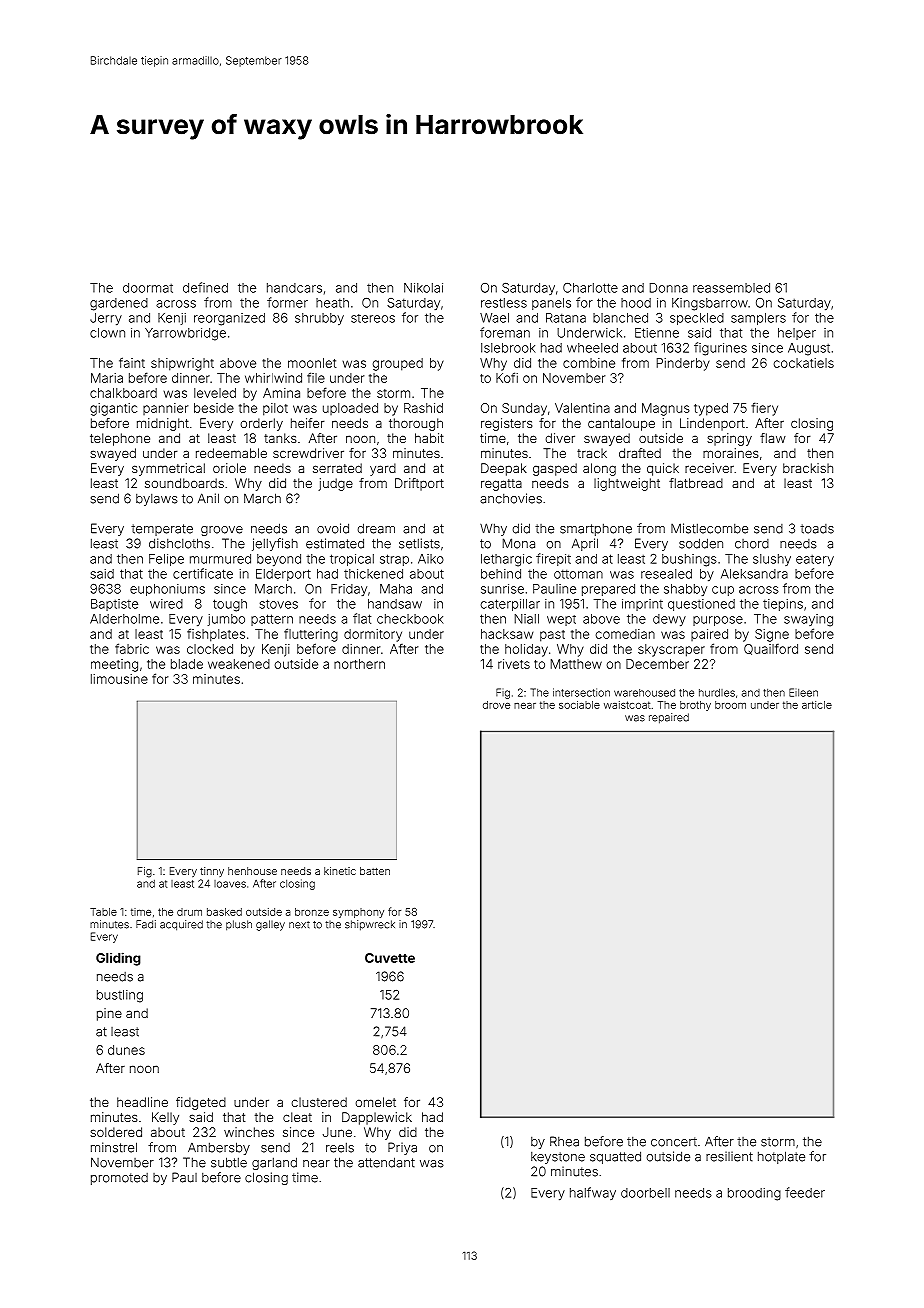 The width and height of the screenshot is (924, 1308). What do you see at coordinates (730, 705) in the screenshot?
I see `broom` at bounding box center [730, 705].
